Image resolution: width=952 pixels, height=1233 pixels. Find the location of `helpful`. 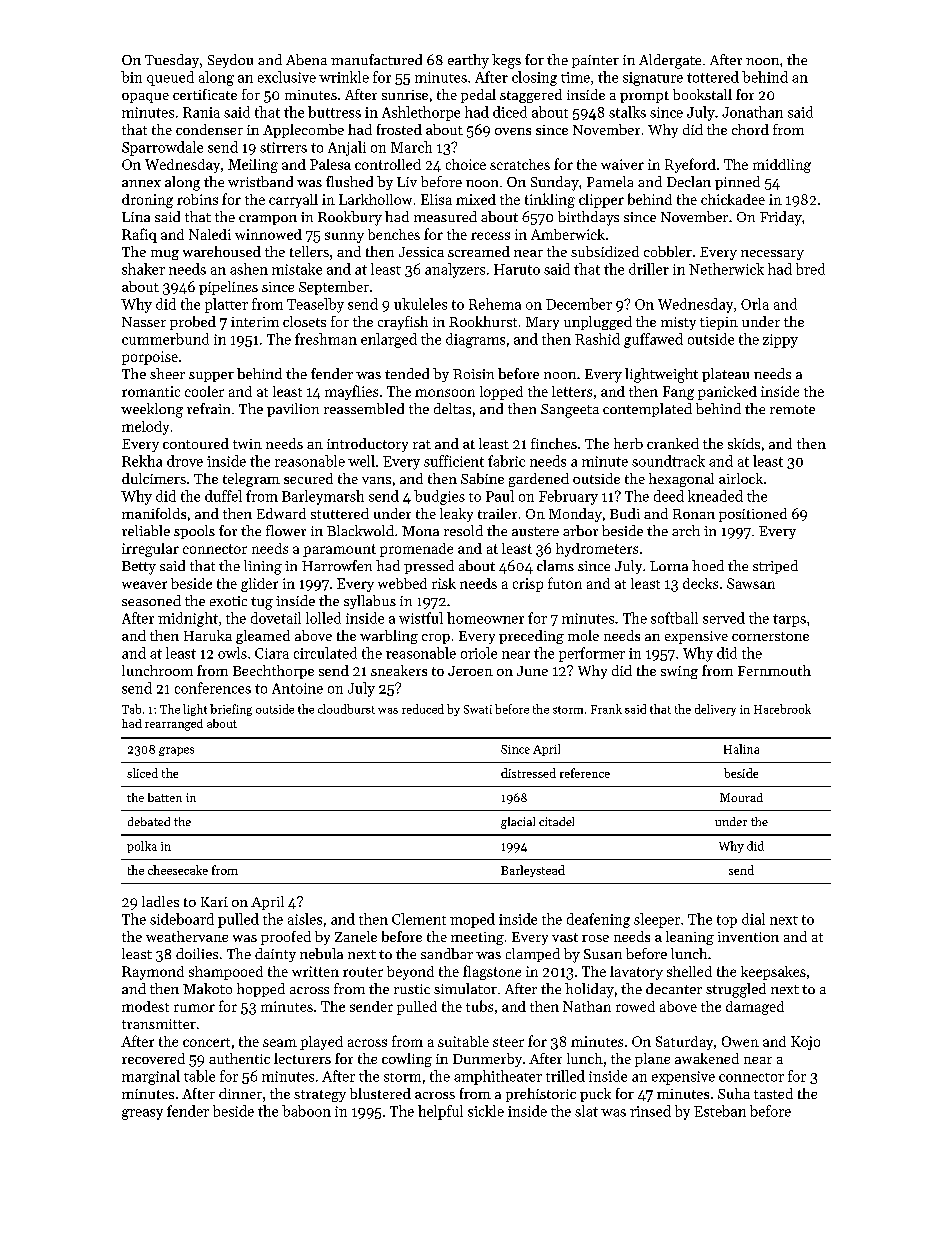

helpful is located at coordinates (440, 1112).
